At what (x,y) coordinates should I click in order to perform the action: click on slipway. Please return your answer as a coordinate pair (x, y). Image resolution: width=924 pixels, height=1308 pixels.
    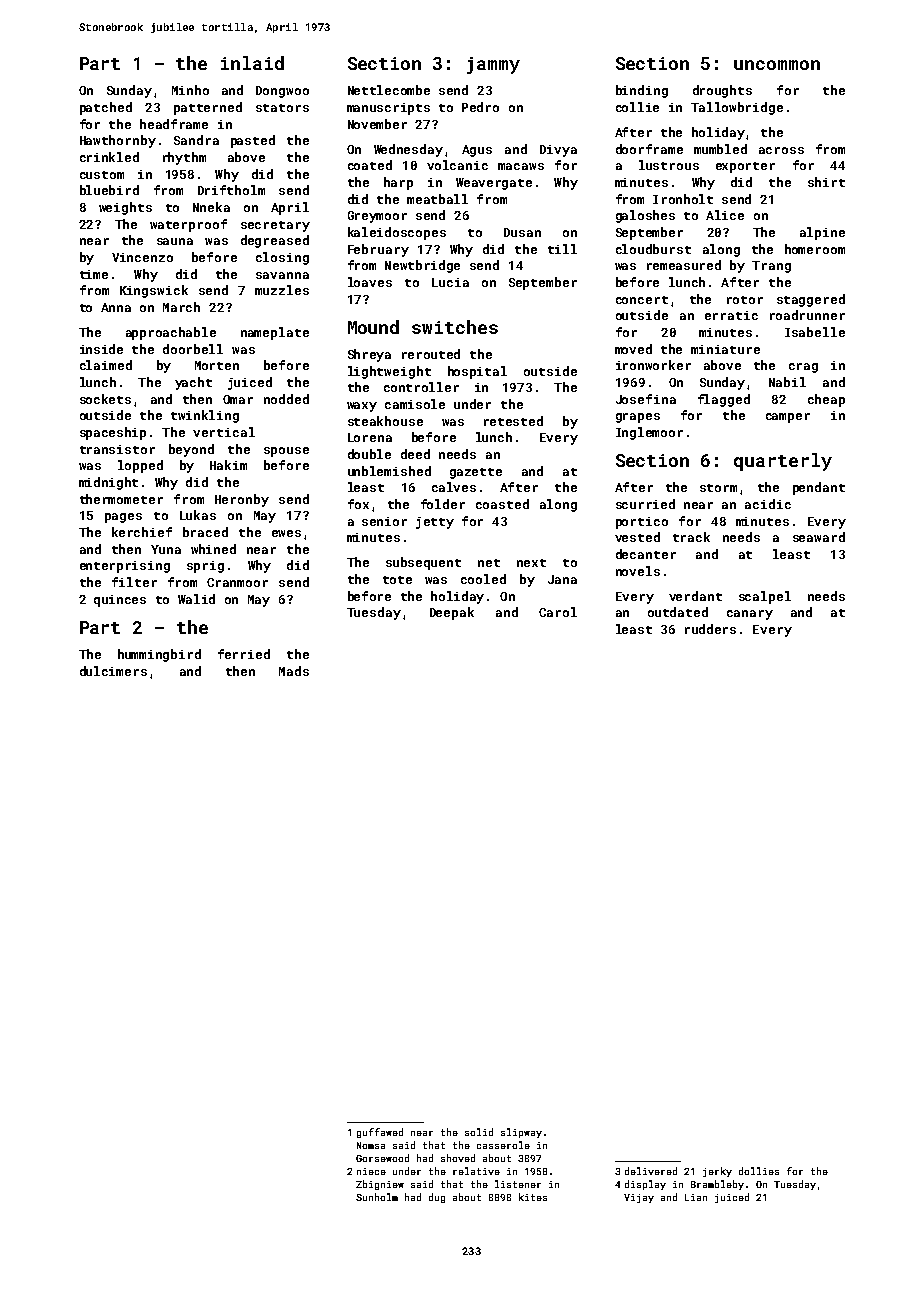
    Looking at the image, I should click on (521, 1133).
